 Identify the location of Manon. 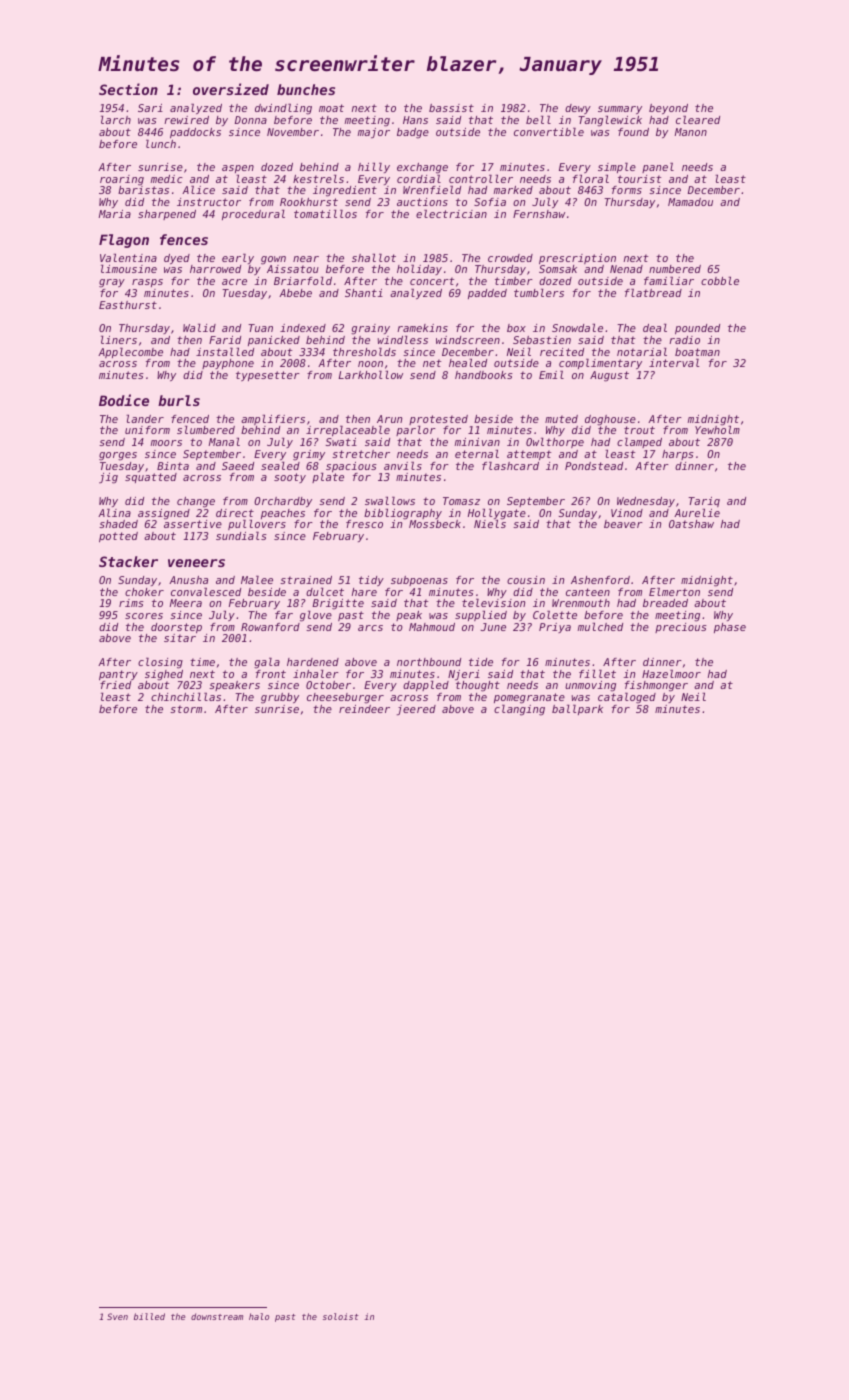
(691, 132).
